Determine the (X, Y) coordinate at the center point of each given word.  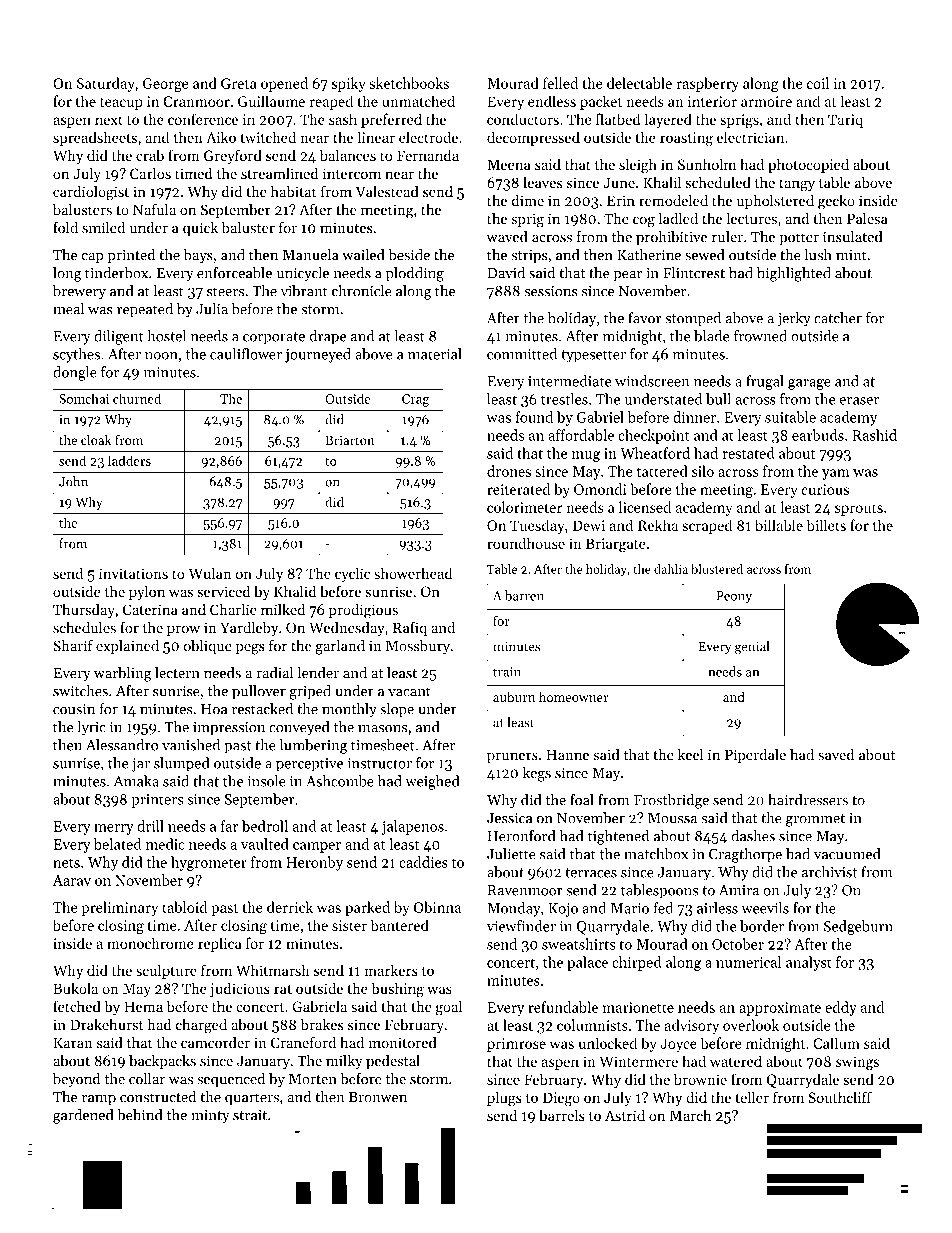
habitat (294, 191)
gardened (83, 1116)
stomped (693, 319)
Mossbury (418, 647)
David (506, 273)
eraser (859, 401)
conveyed (299, 728)
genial (752, 647)
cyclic (352, 574)
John (73, 481)
